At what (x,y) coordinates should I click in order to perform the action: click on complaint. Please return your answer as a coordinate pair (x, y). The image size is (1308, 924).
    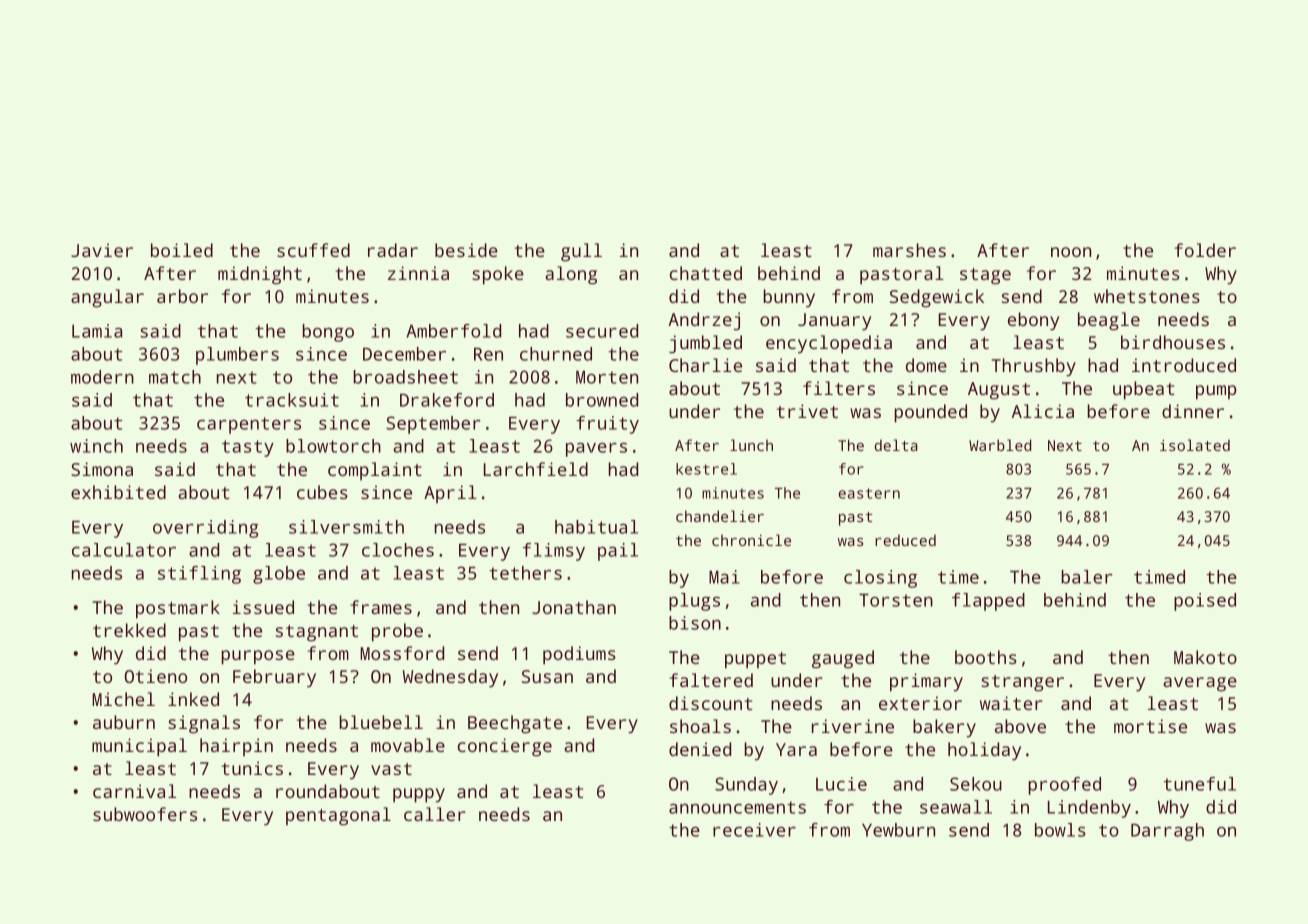
    Looking at the image, I should click on (375, 471).
